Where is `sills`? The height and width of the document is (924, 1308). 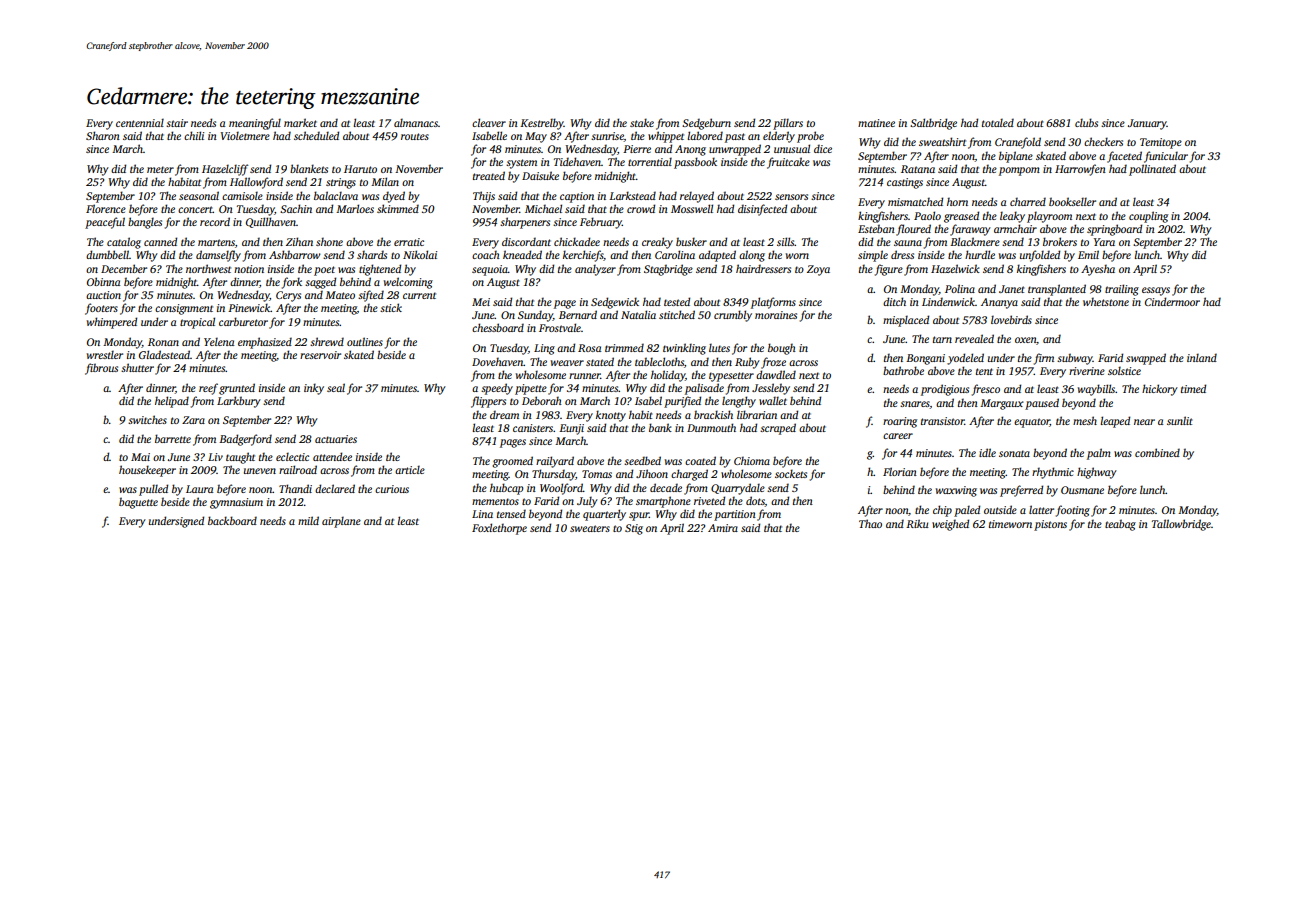
sills is located at coordinates (786, 241).
